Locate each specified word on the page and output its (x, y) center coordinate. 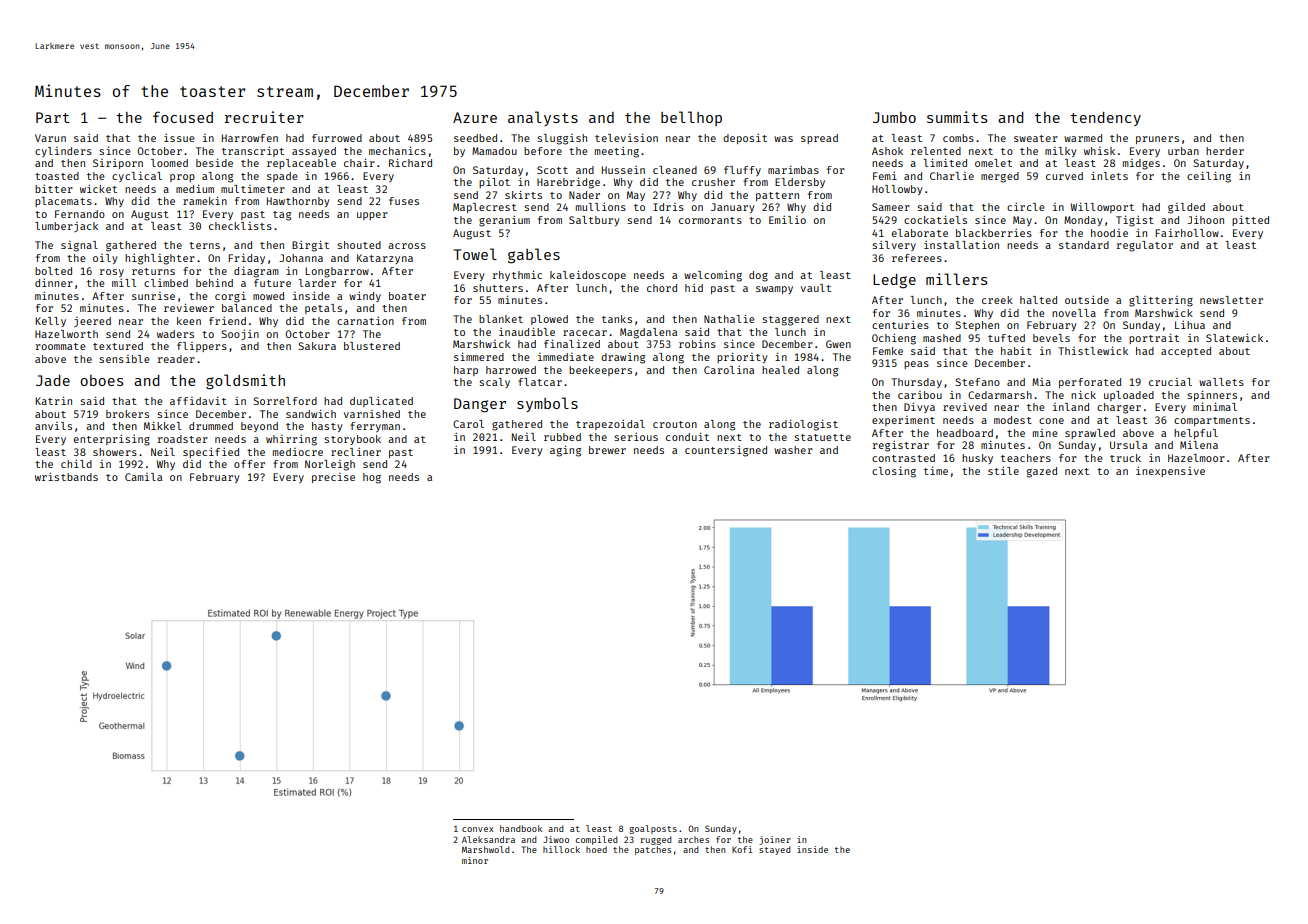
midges (1141, 164)
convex (478, 829)
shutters (498, 288)
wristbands (66, 476)
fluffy (742, 171)
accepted (1186, 352)
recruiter (264, 117)
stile (1003, 471)
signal (79, 246)
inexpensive (1170, 472)
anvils (53, 426)
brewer (607, 450)
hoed (596, 849)
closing (894, 472)
